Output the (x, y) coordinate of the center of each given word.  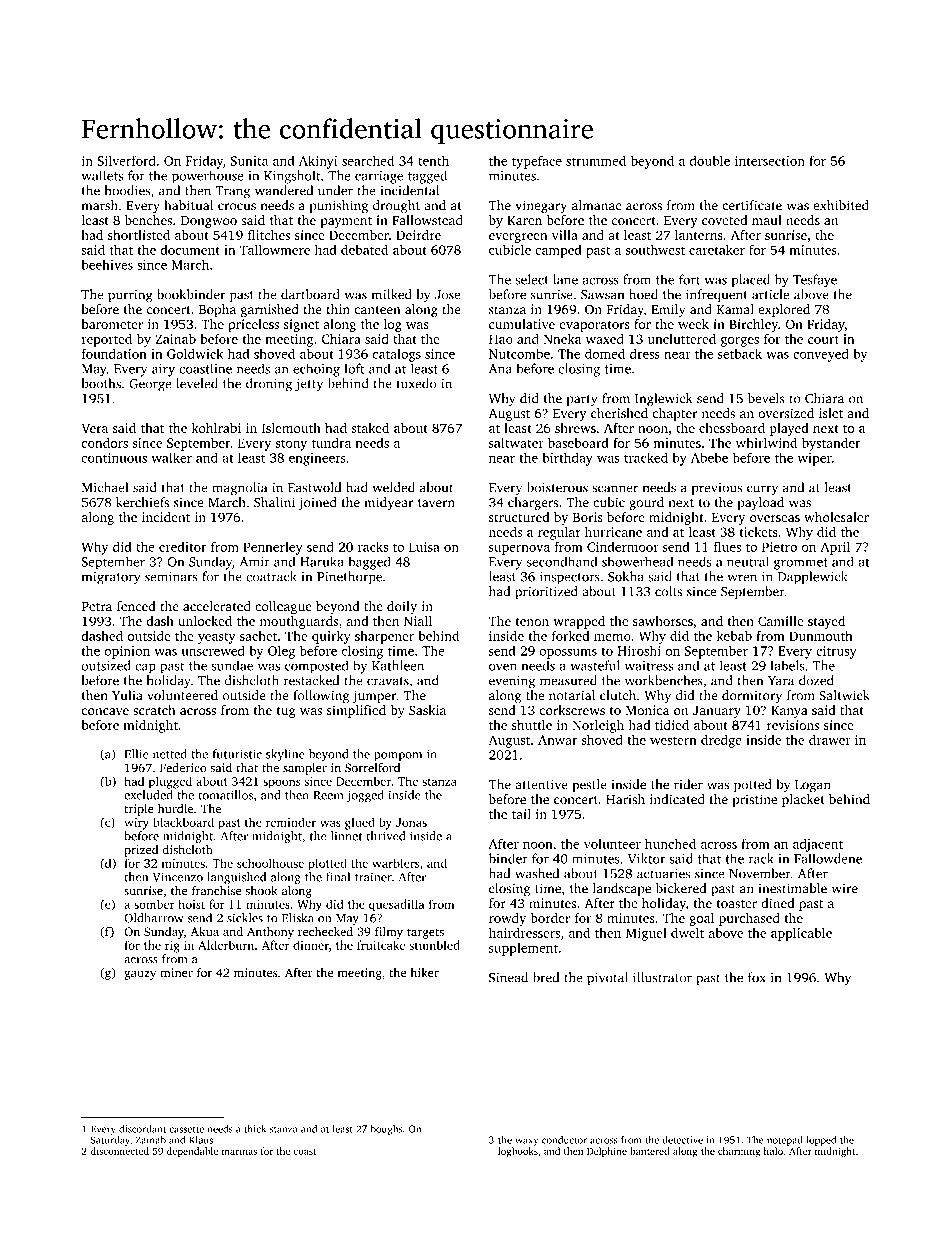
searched (368, 160)
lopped (821, 1141)
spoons (281, 784)
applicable (801, 934)
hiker (424, 972)
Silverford (126, 160)
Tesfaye (815, 281)
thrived (385, 836)
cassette (186, 1129)
